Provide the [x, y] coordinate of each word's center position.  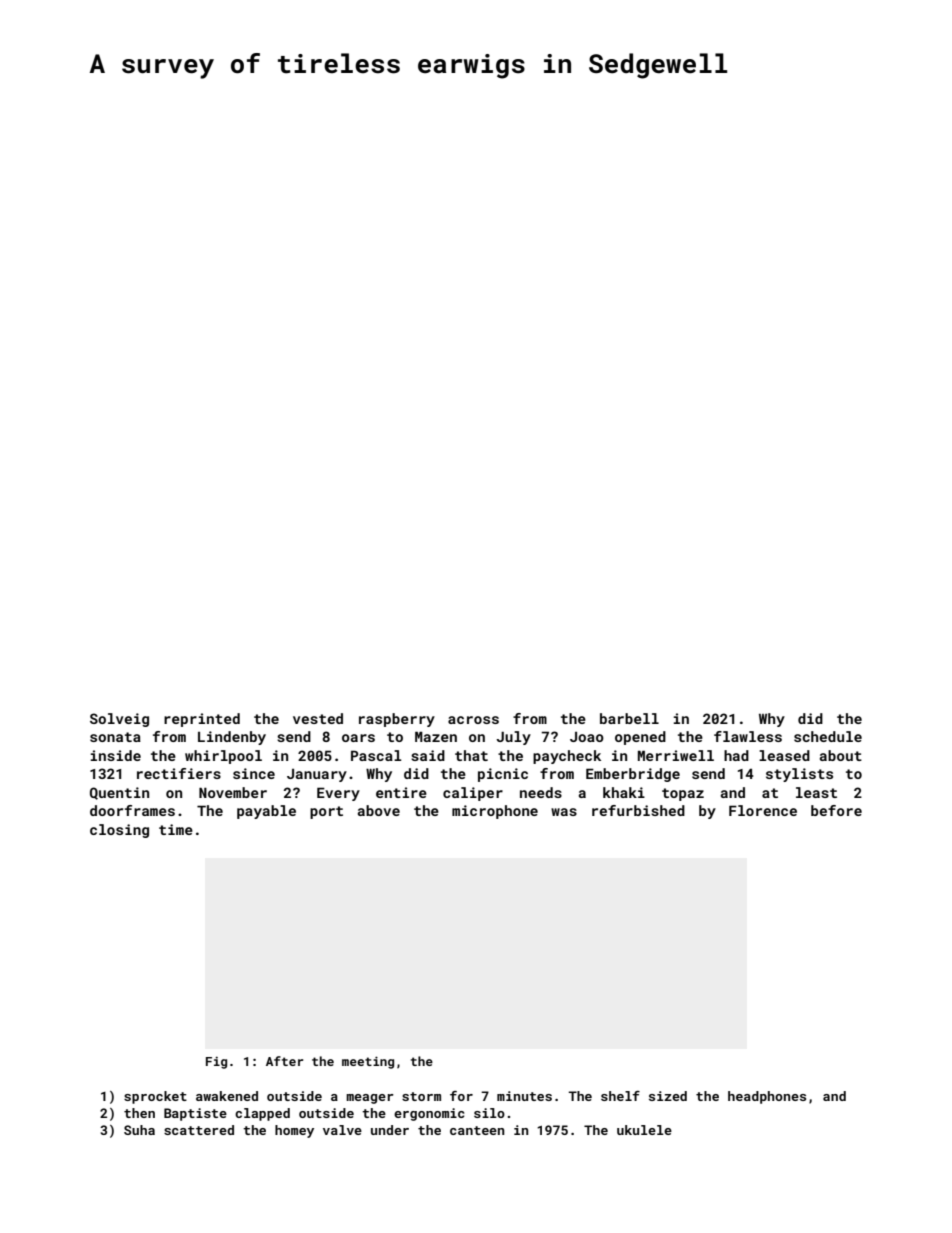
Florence [763, 810]
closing [119, 831]
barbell [629, 718]
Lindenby [232, 738]
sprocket [155, 1097]
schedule [828, 736]
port [326, 812]
